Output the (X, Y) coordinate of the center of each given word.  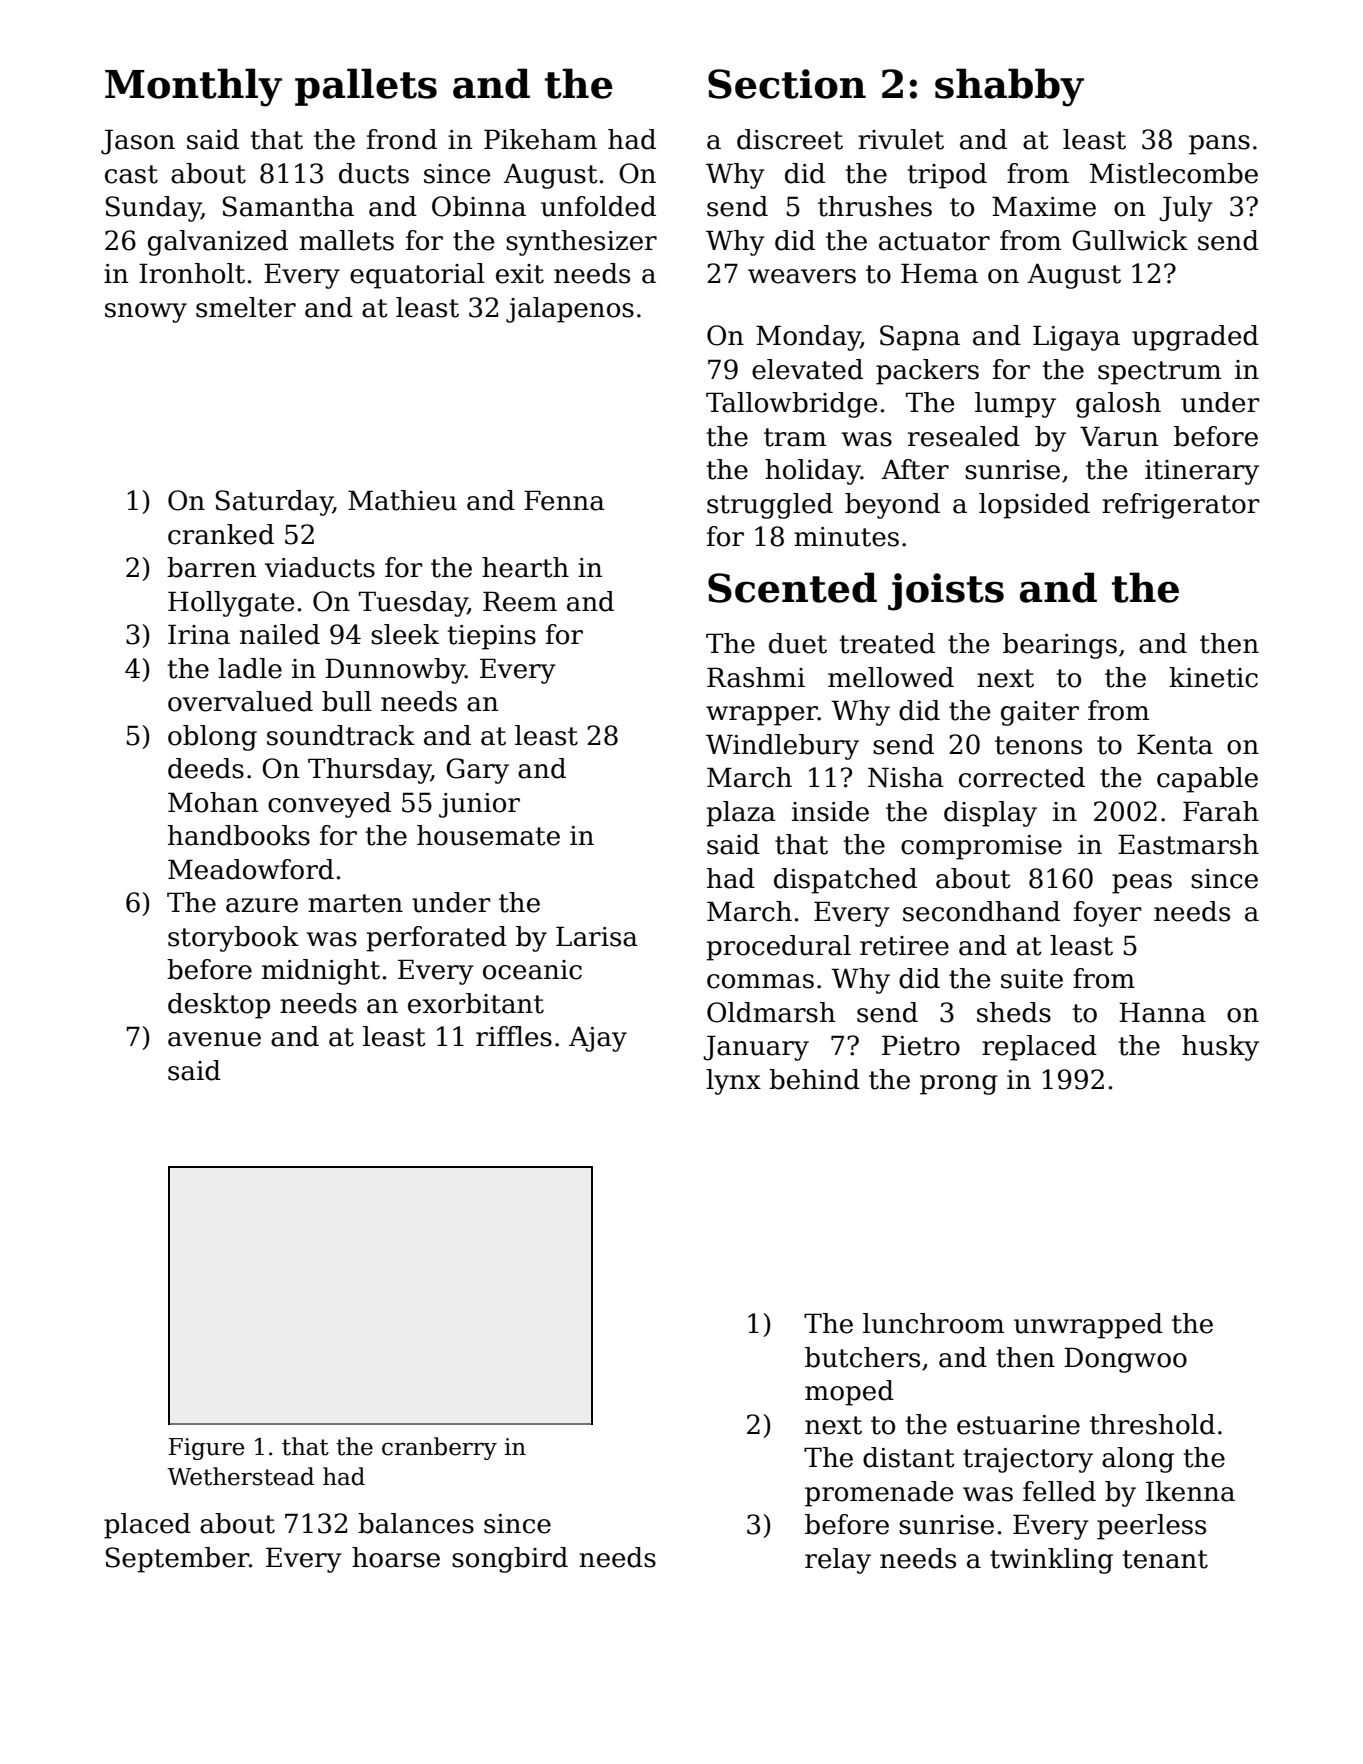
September (177, 1560)
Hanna (1162, 1012)
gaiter (1040, 713)
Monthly (193, 87)
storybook (233, 939)
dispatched (845, 881)
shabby (1009, 87)
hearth (525, 567)
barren (211, 567)
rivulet (901, 139)
